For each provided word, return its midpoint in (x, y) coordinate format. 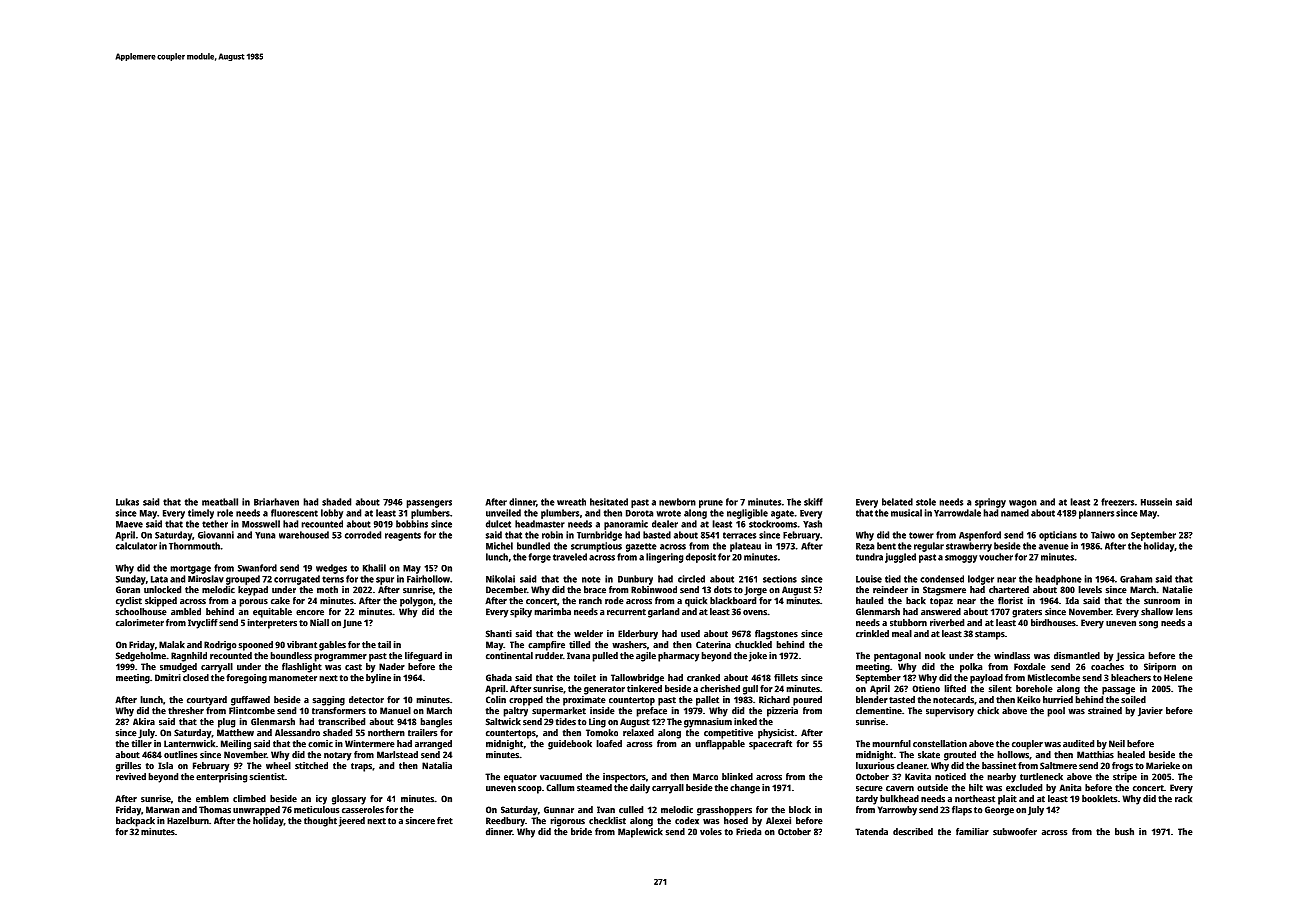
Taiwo (1103, 535)
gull (750, 690)
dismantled (1077, 656)
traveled (570, 557)
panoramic (626, 525)
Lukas (127, 502)
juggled (900, 558)
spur (385, 581)
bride (581, 832)
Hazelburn (188, 821)
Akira (144, 722)
